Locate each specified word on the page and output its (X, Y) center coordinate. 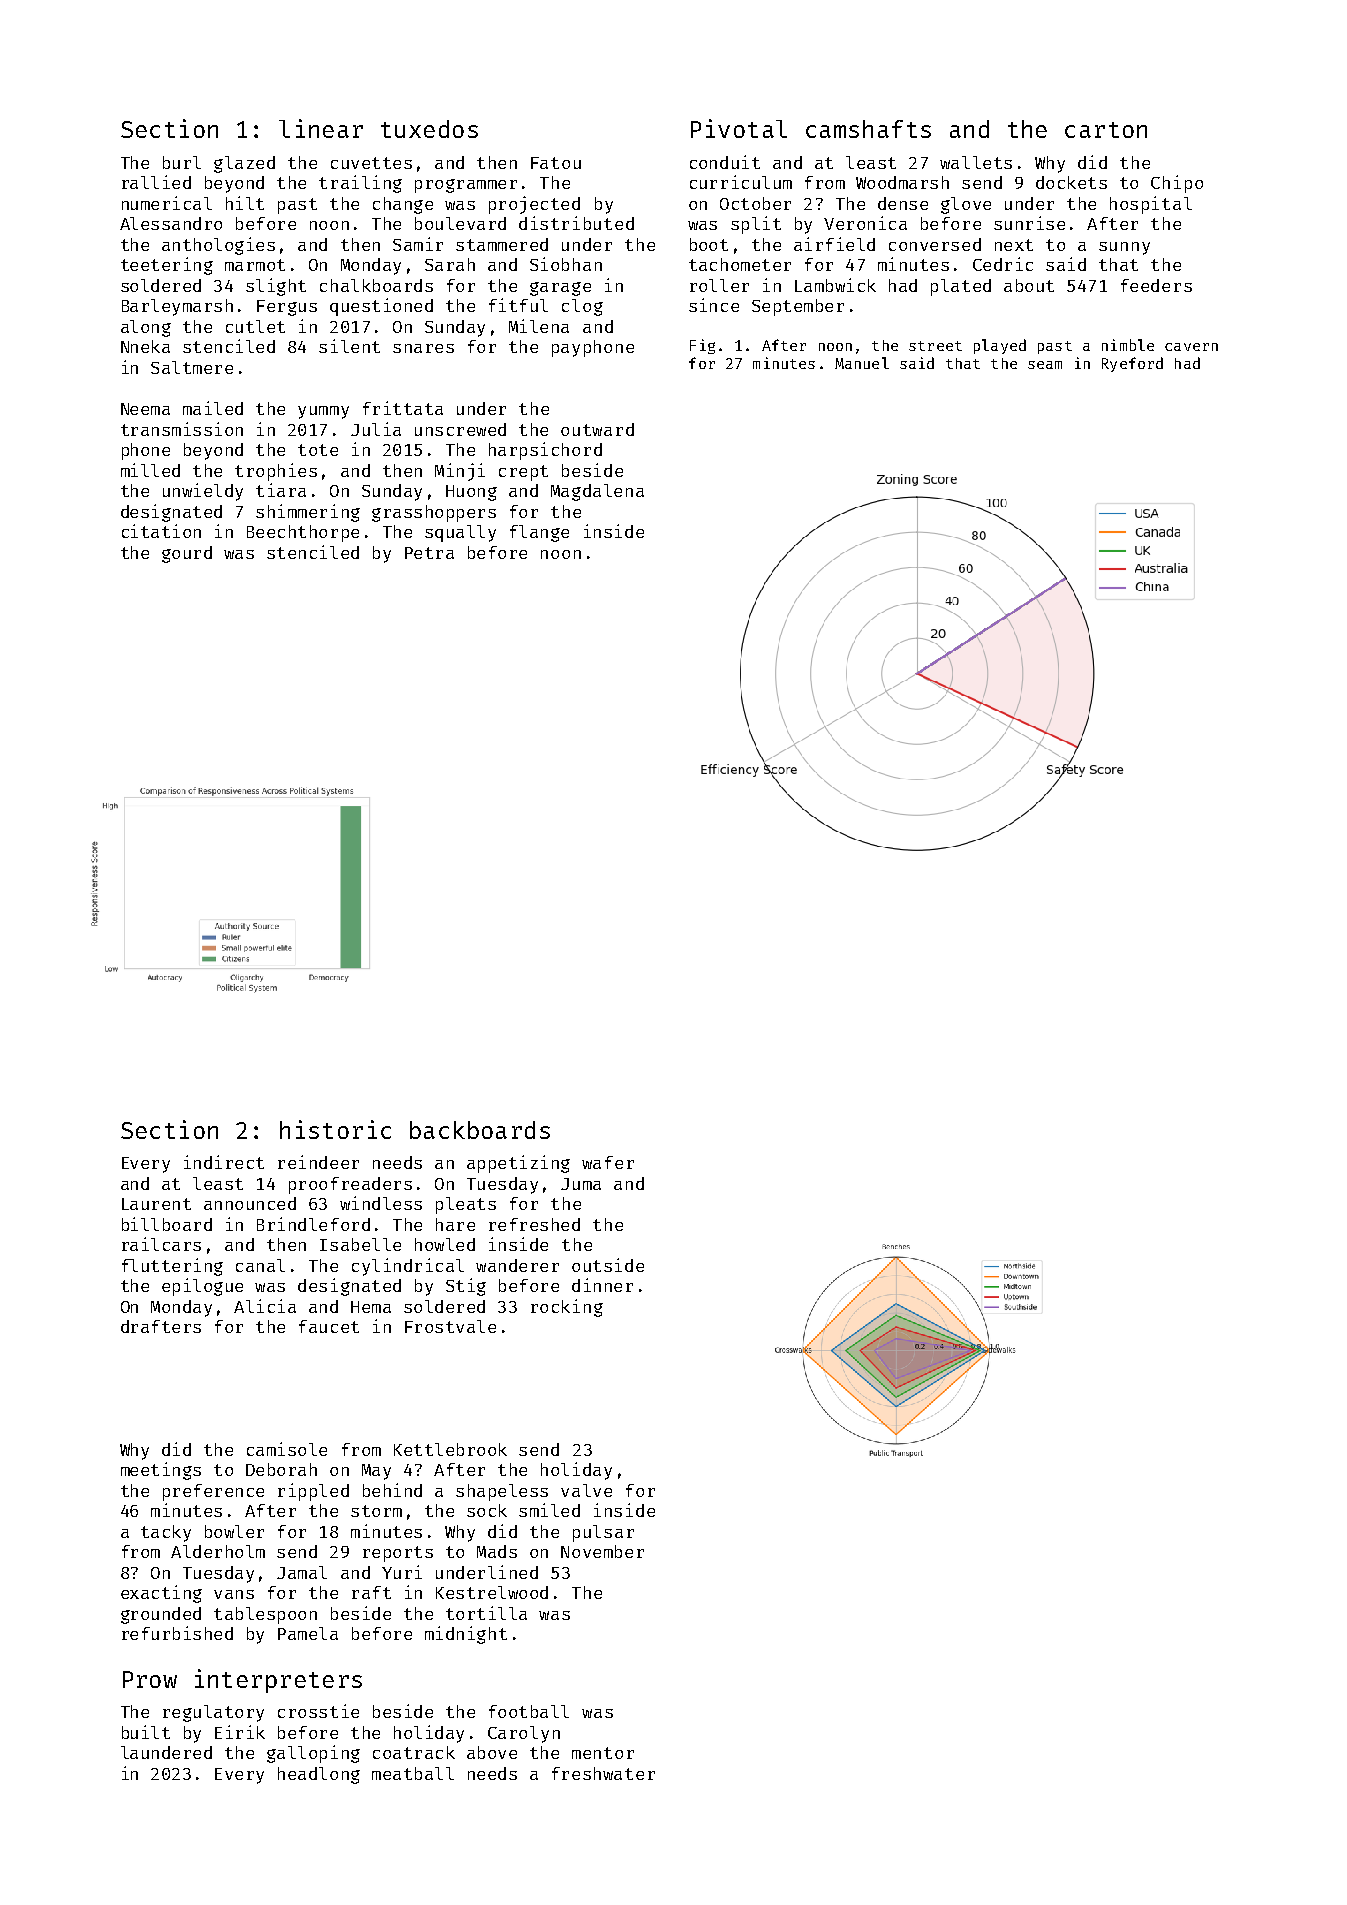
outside (608, 1265)
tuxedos (429, 129)
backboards (480, 1130)
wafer (608, 1162)
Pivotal (739, 128)
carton (1106, 130)
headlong (319, 1775)
